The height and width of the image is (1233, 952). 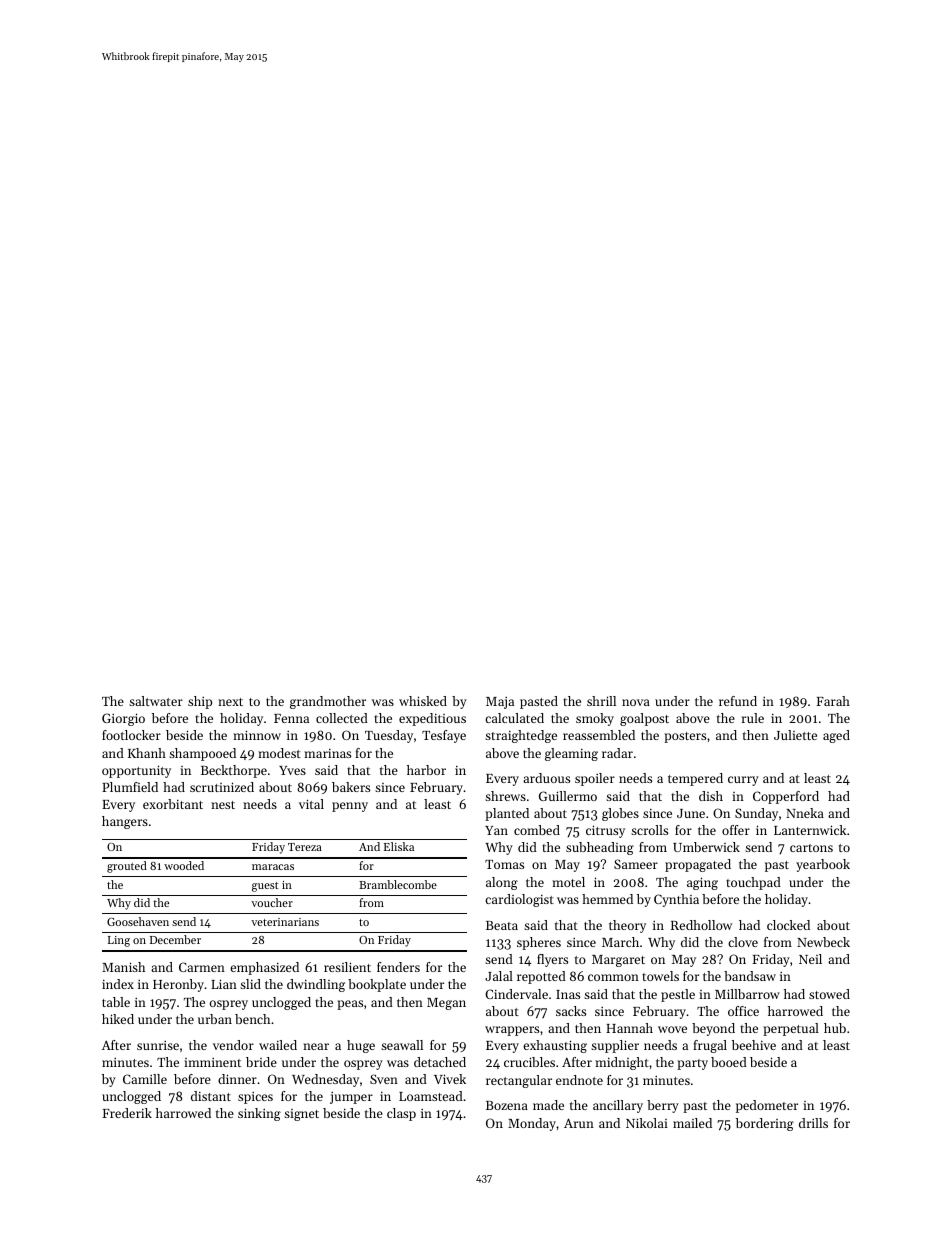 What do you see at coordinates (156, 701) in the image?
I see `saltwater` at bounding box center [156, 701].
